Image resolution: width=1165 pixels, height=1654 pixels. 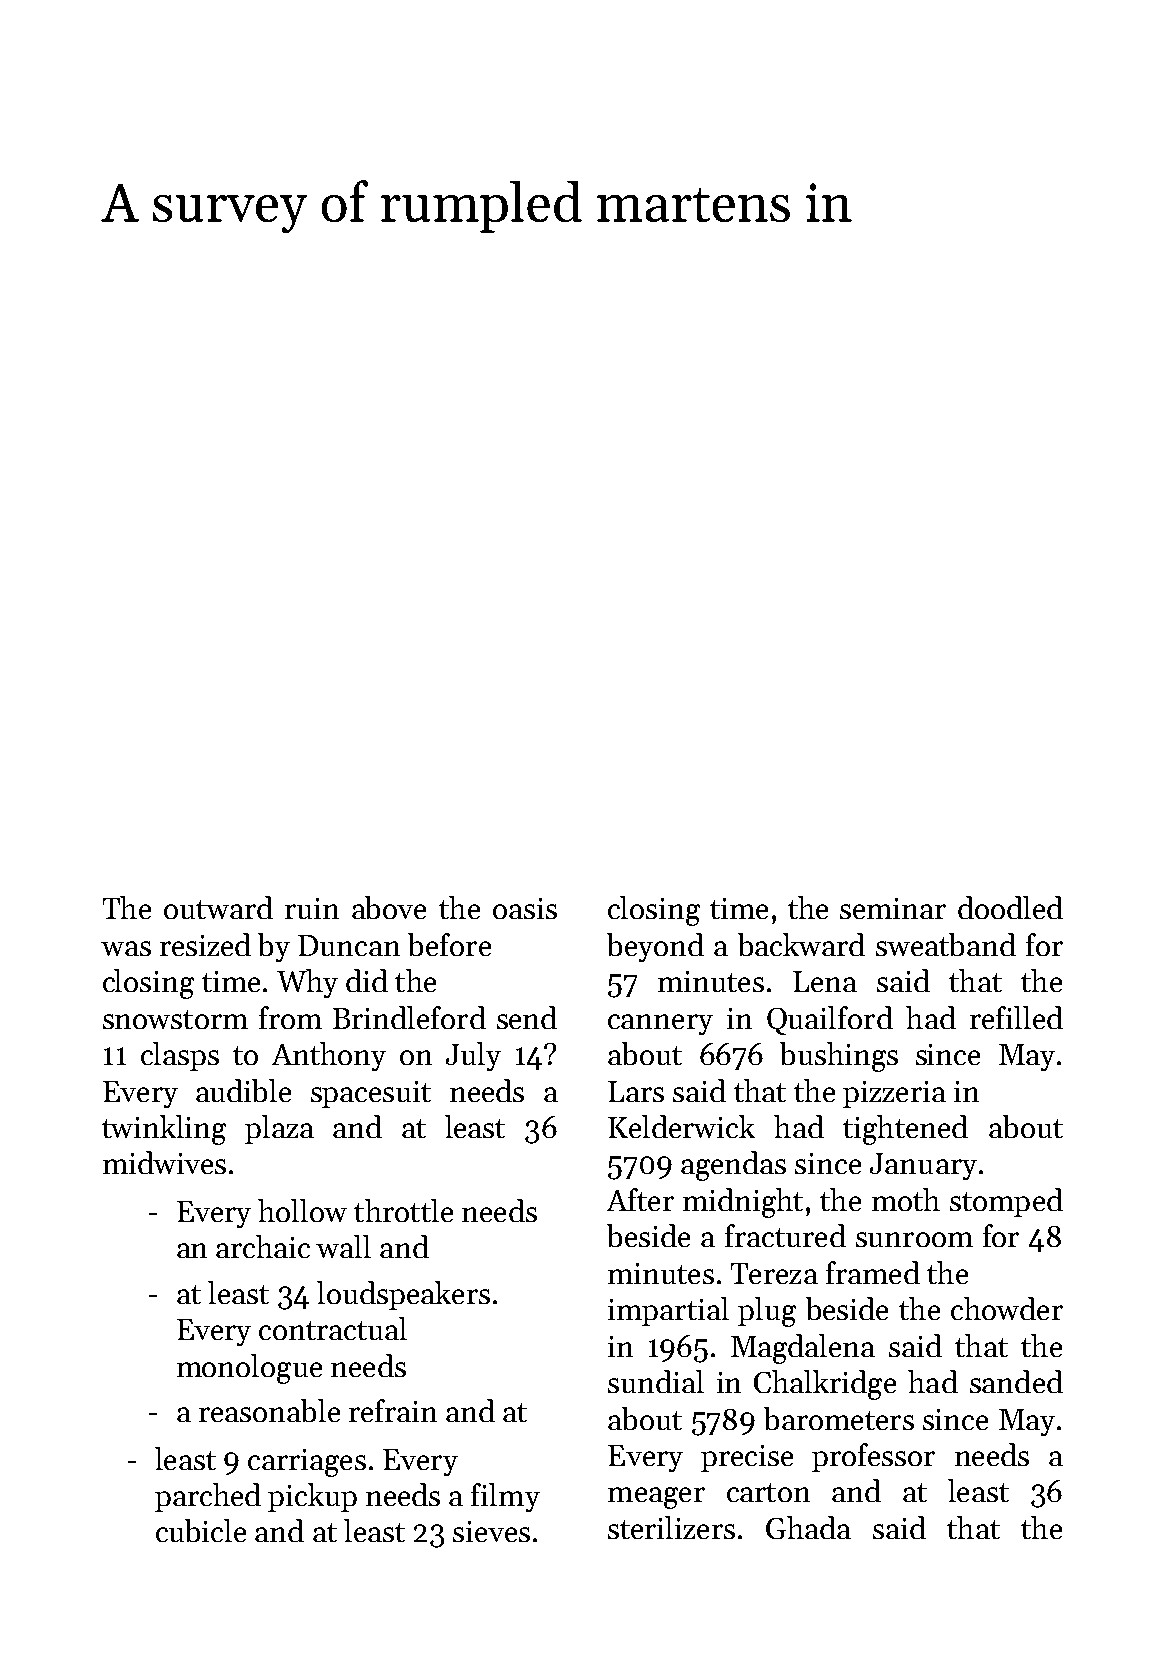 I want to click on archaic, so click(x=263, y=1246).
